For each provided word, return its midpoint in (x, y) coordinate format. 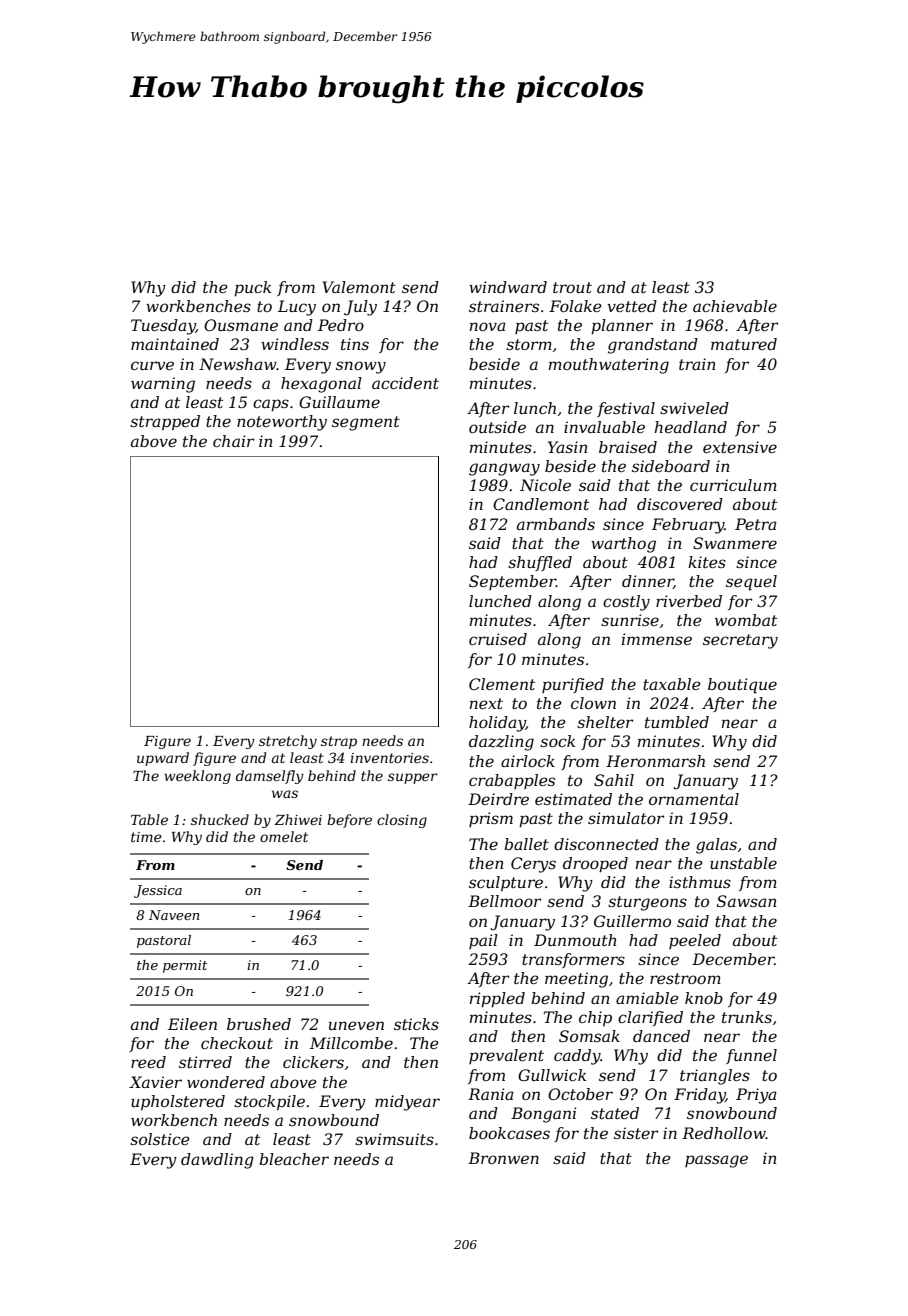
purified (573, 685)
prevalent (506, 1056)
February (688, 526)
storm (529, 344)
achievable (735, 306)
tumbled (677, 722)
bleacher (294, 1159)
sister (636, 1133)
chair (233, 441)
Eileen (192, 1024)
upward (163, 759)
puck (252, 289)
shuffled (540, 563)
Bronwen (503, 1158)
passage (716, 1161)
